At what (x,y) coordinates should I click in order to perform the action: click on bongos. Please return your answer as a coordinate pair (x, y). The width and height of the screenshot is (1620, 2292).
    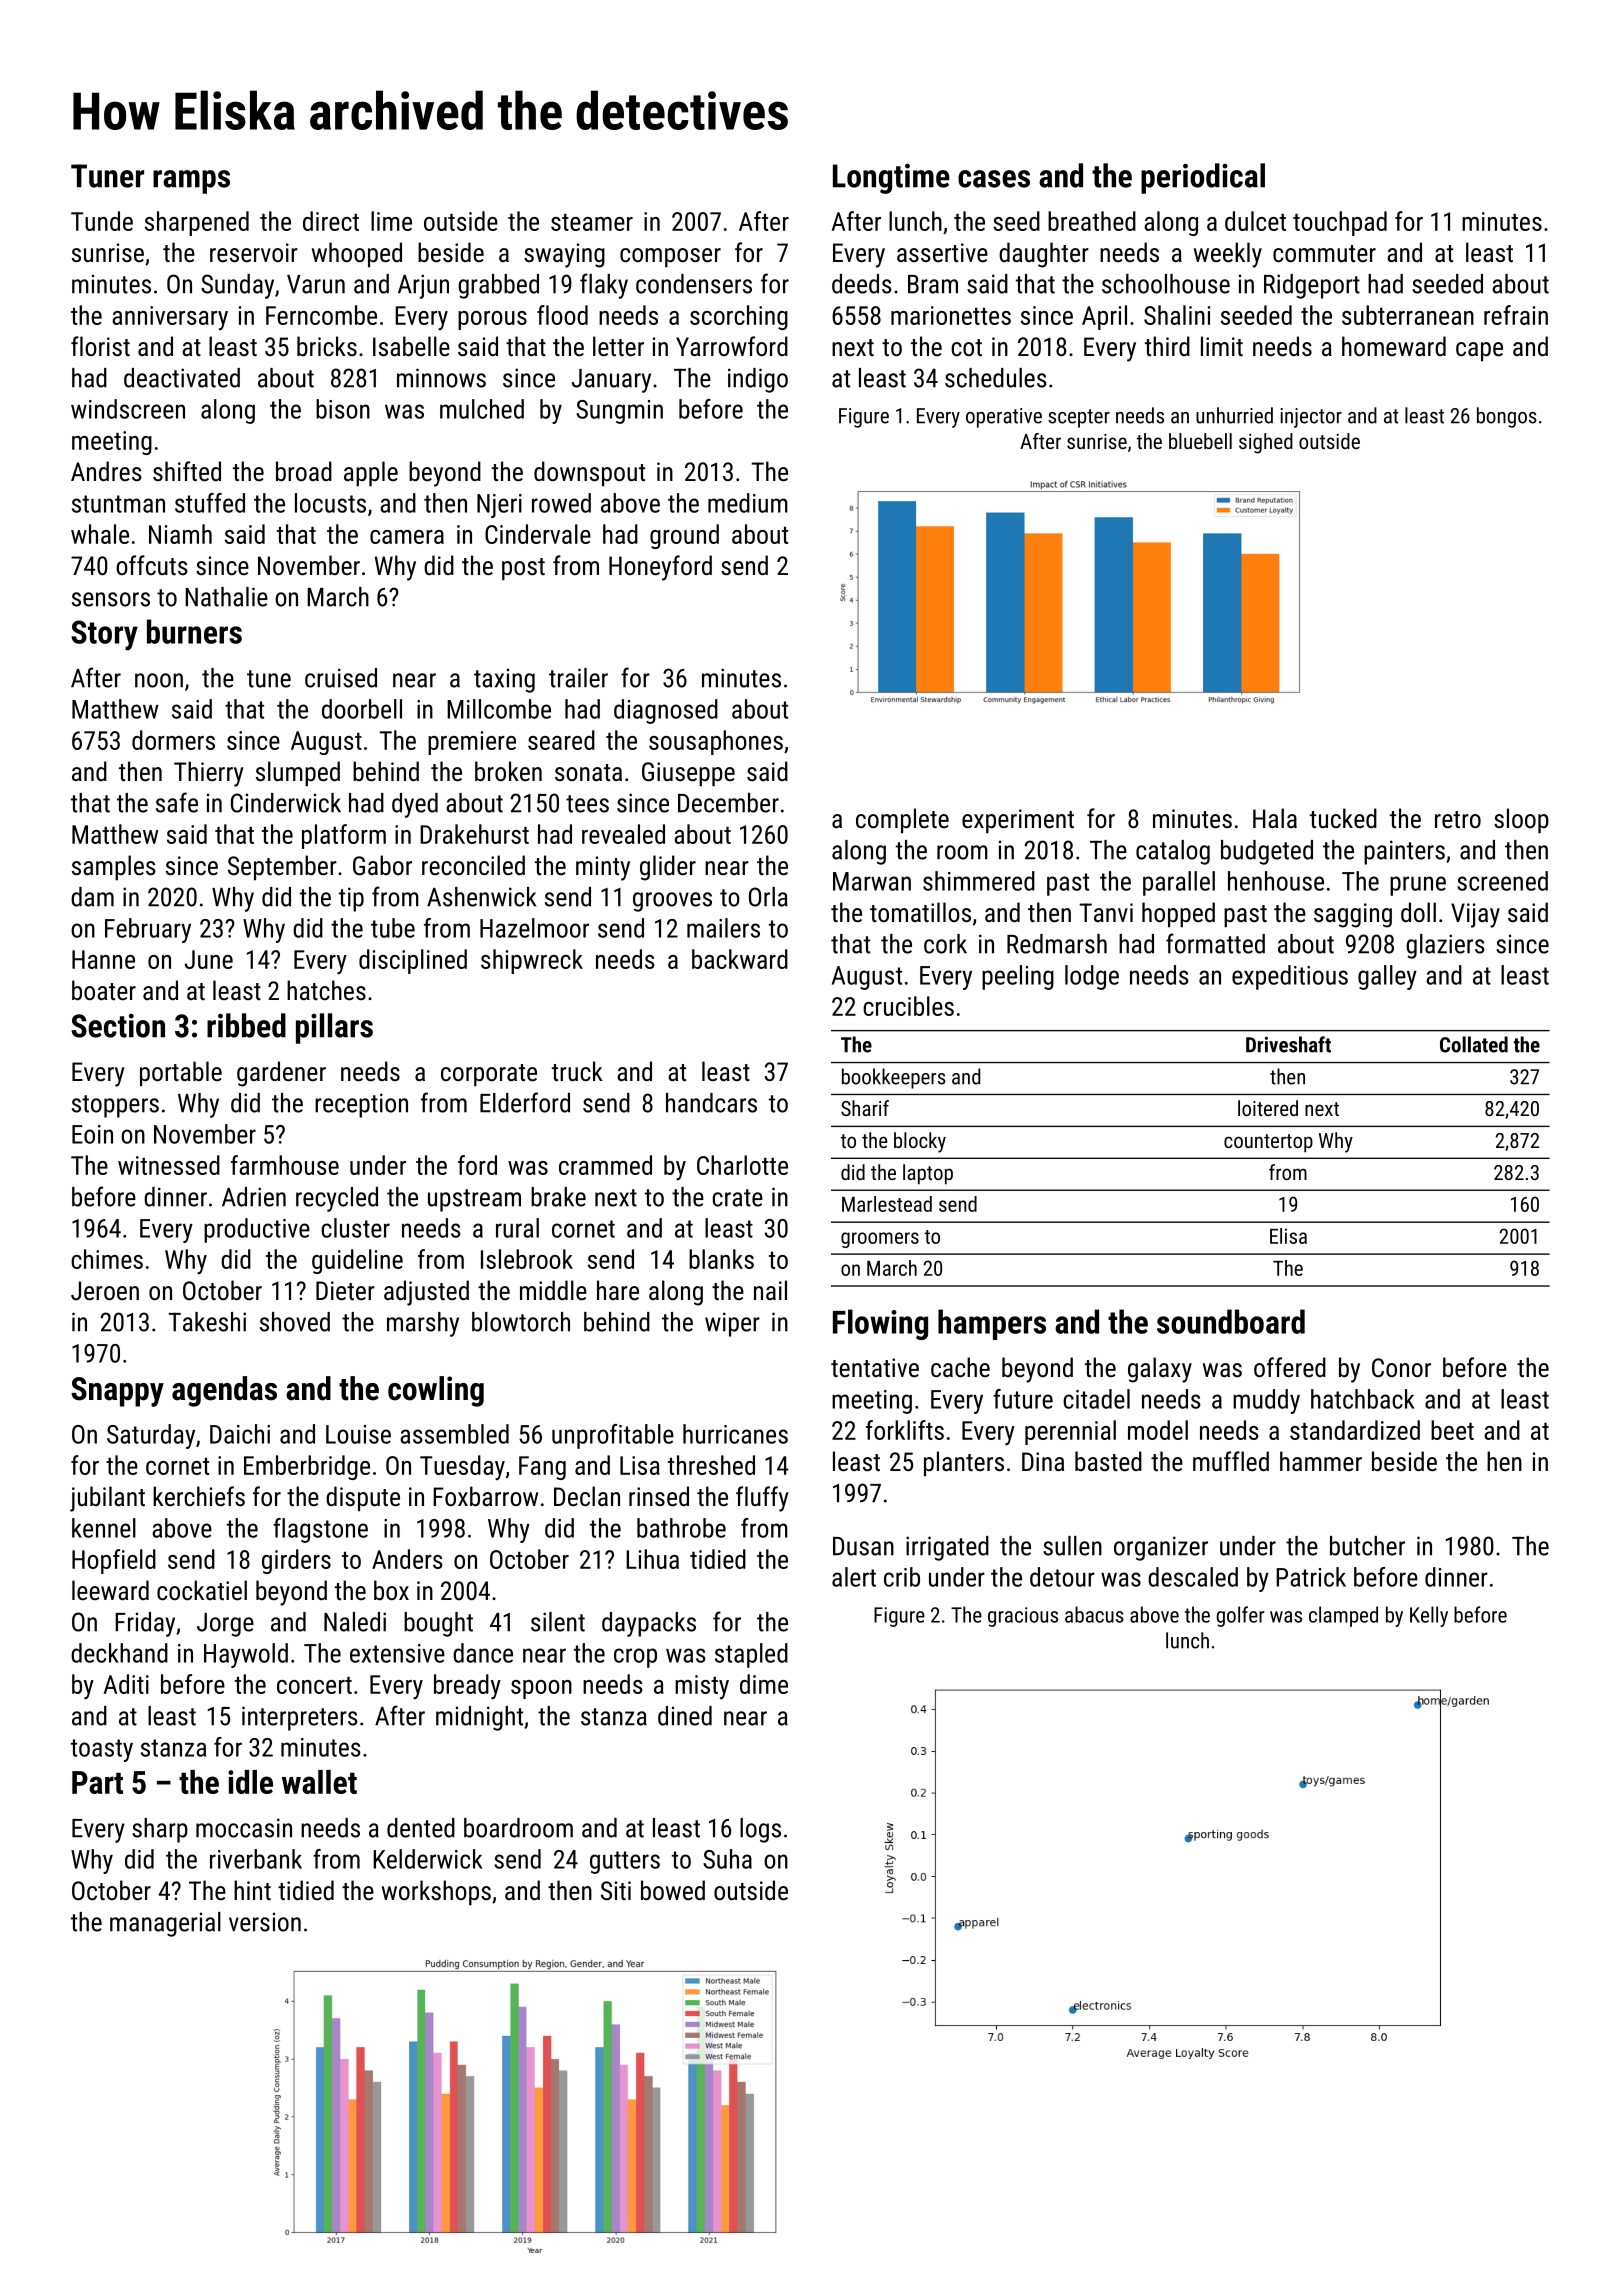
    Looking at the image, I should click on (1507, 417).
